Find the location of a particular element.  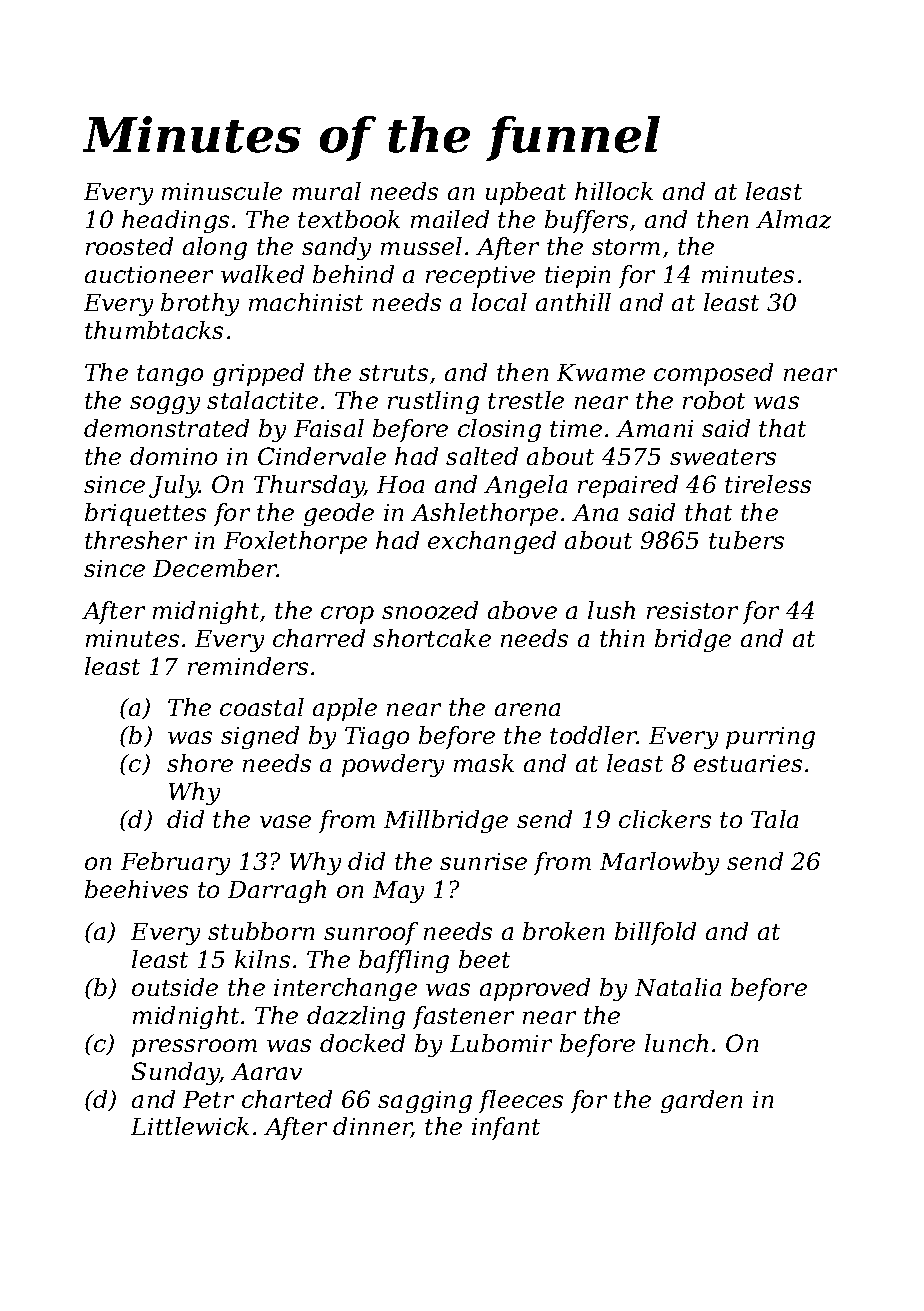

lush is located at coordinates (611, 610).
